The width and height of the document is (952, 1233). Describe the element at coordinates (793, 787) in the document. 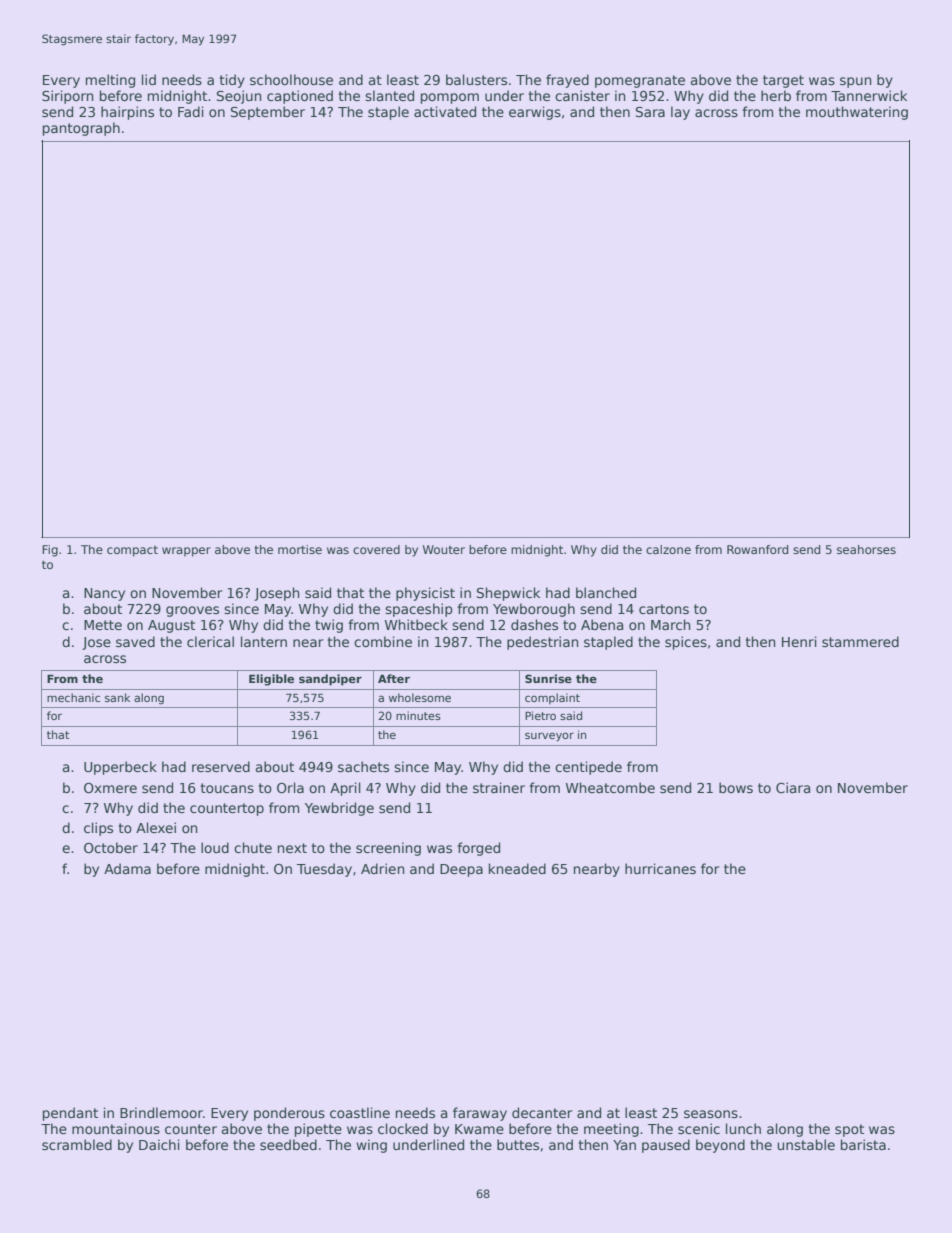

I see `Ciara` at that location.
